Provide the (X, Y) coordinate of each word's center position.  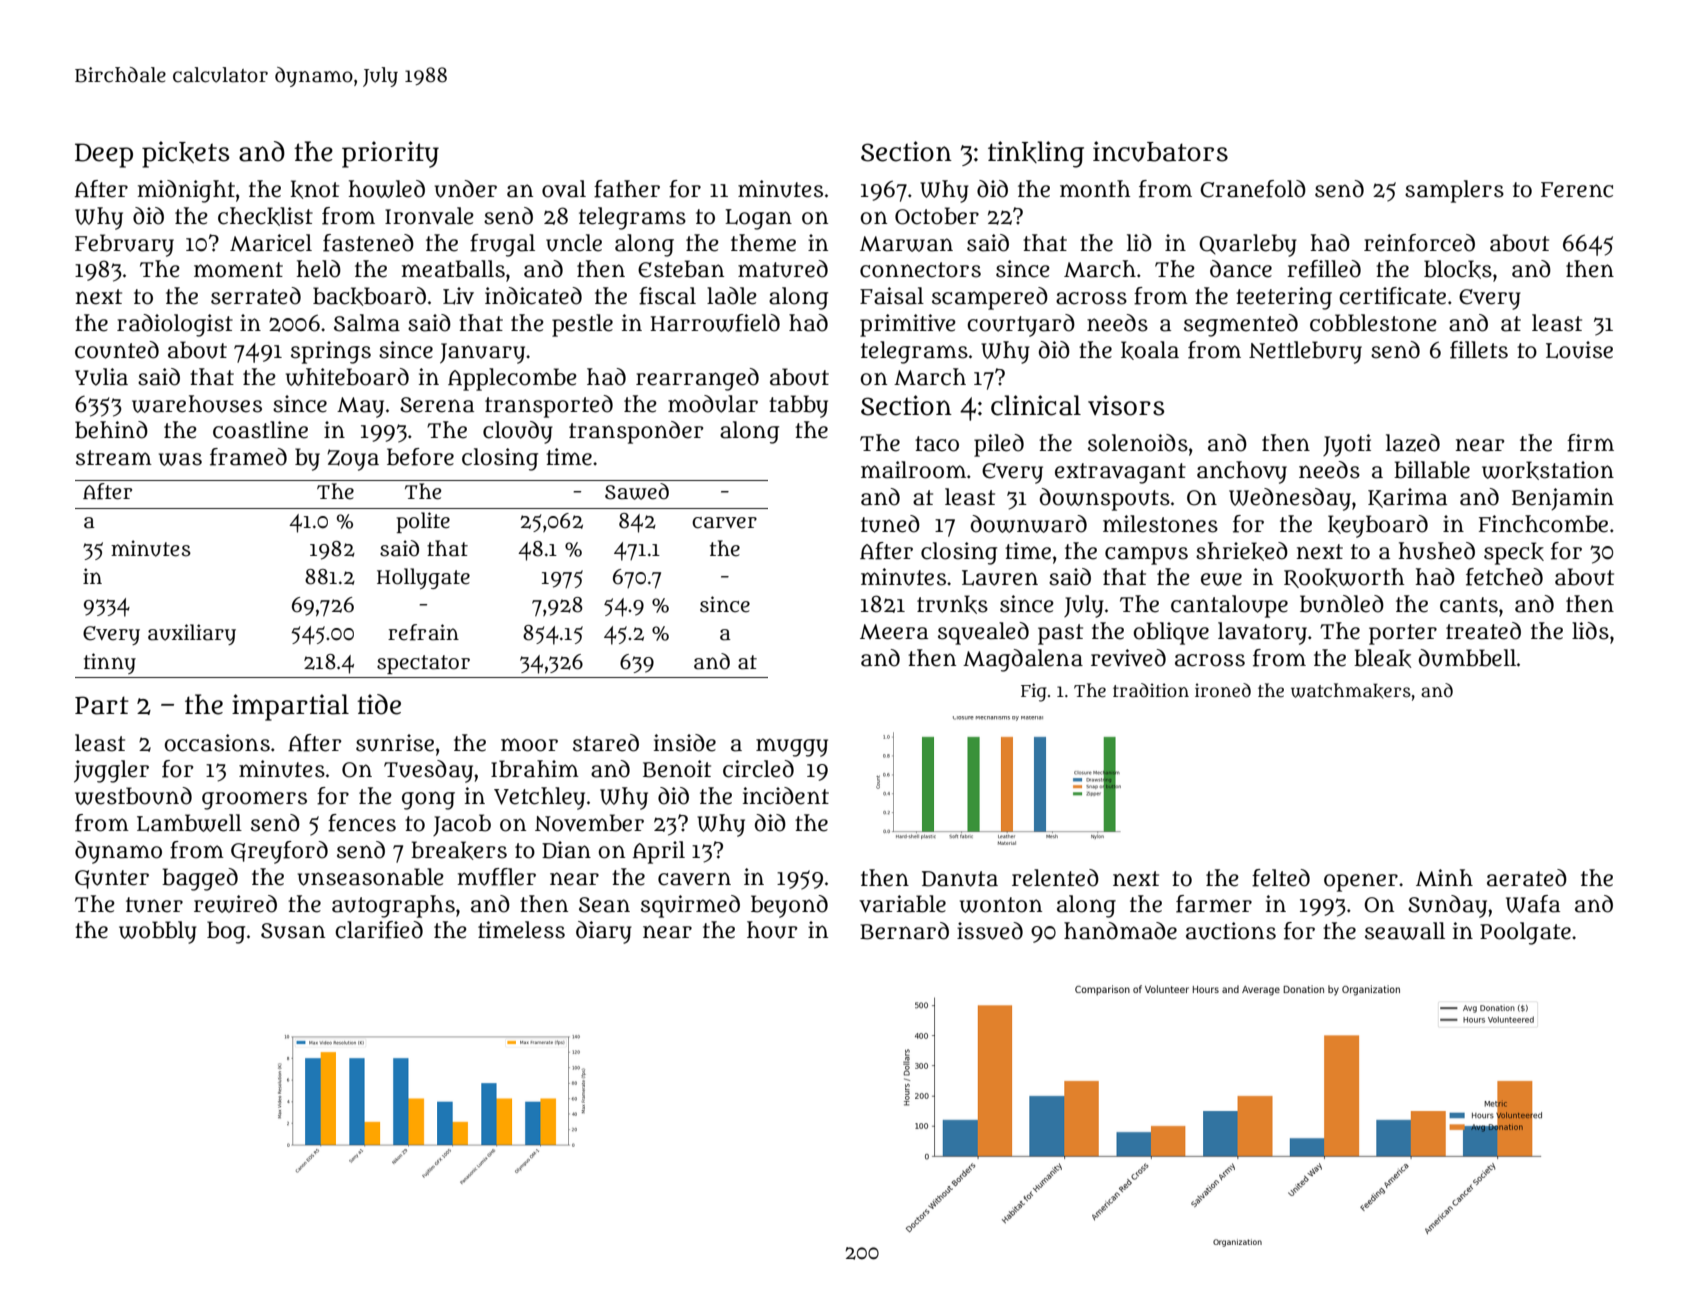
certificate (1392, 296)
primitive (908, 325)
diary (604, 932)
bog (226, 932)
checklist (265, 216)
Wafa (1533, 904)
